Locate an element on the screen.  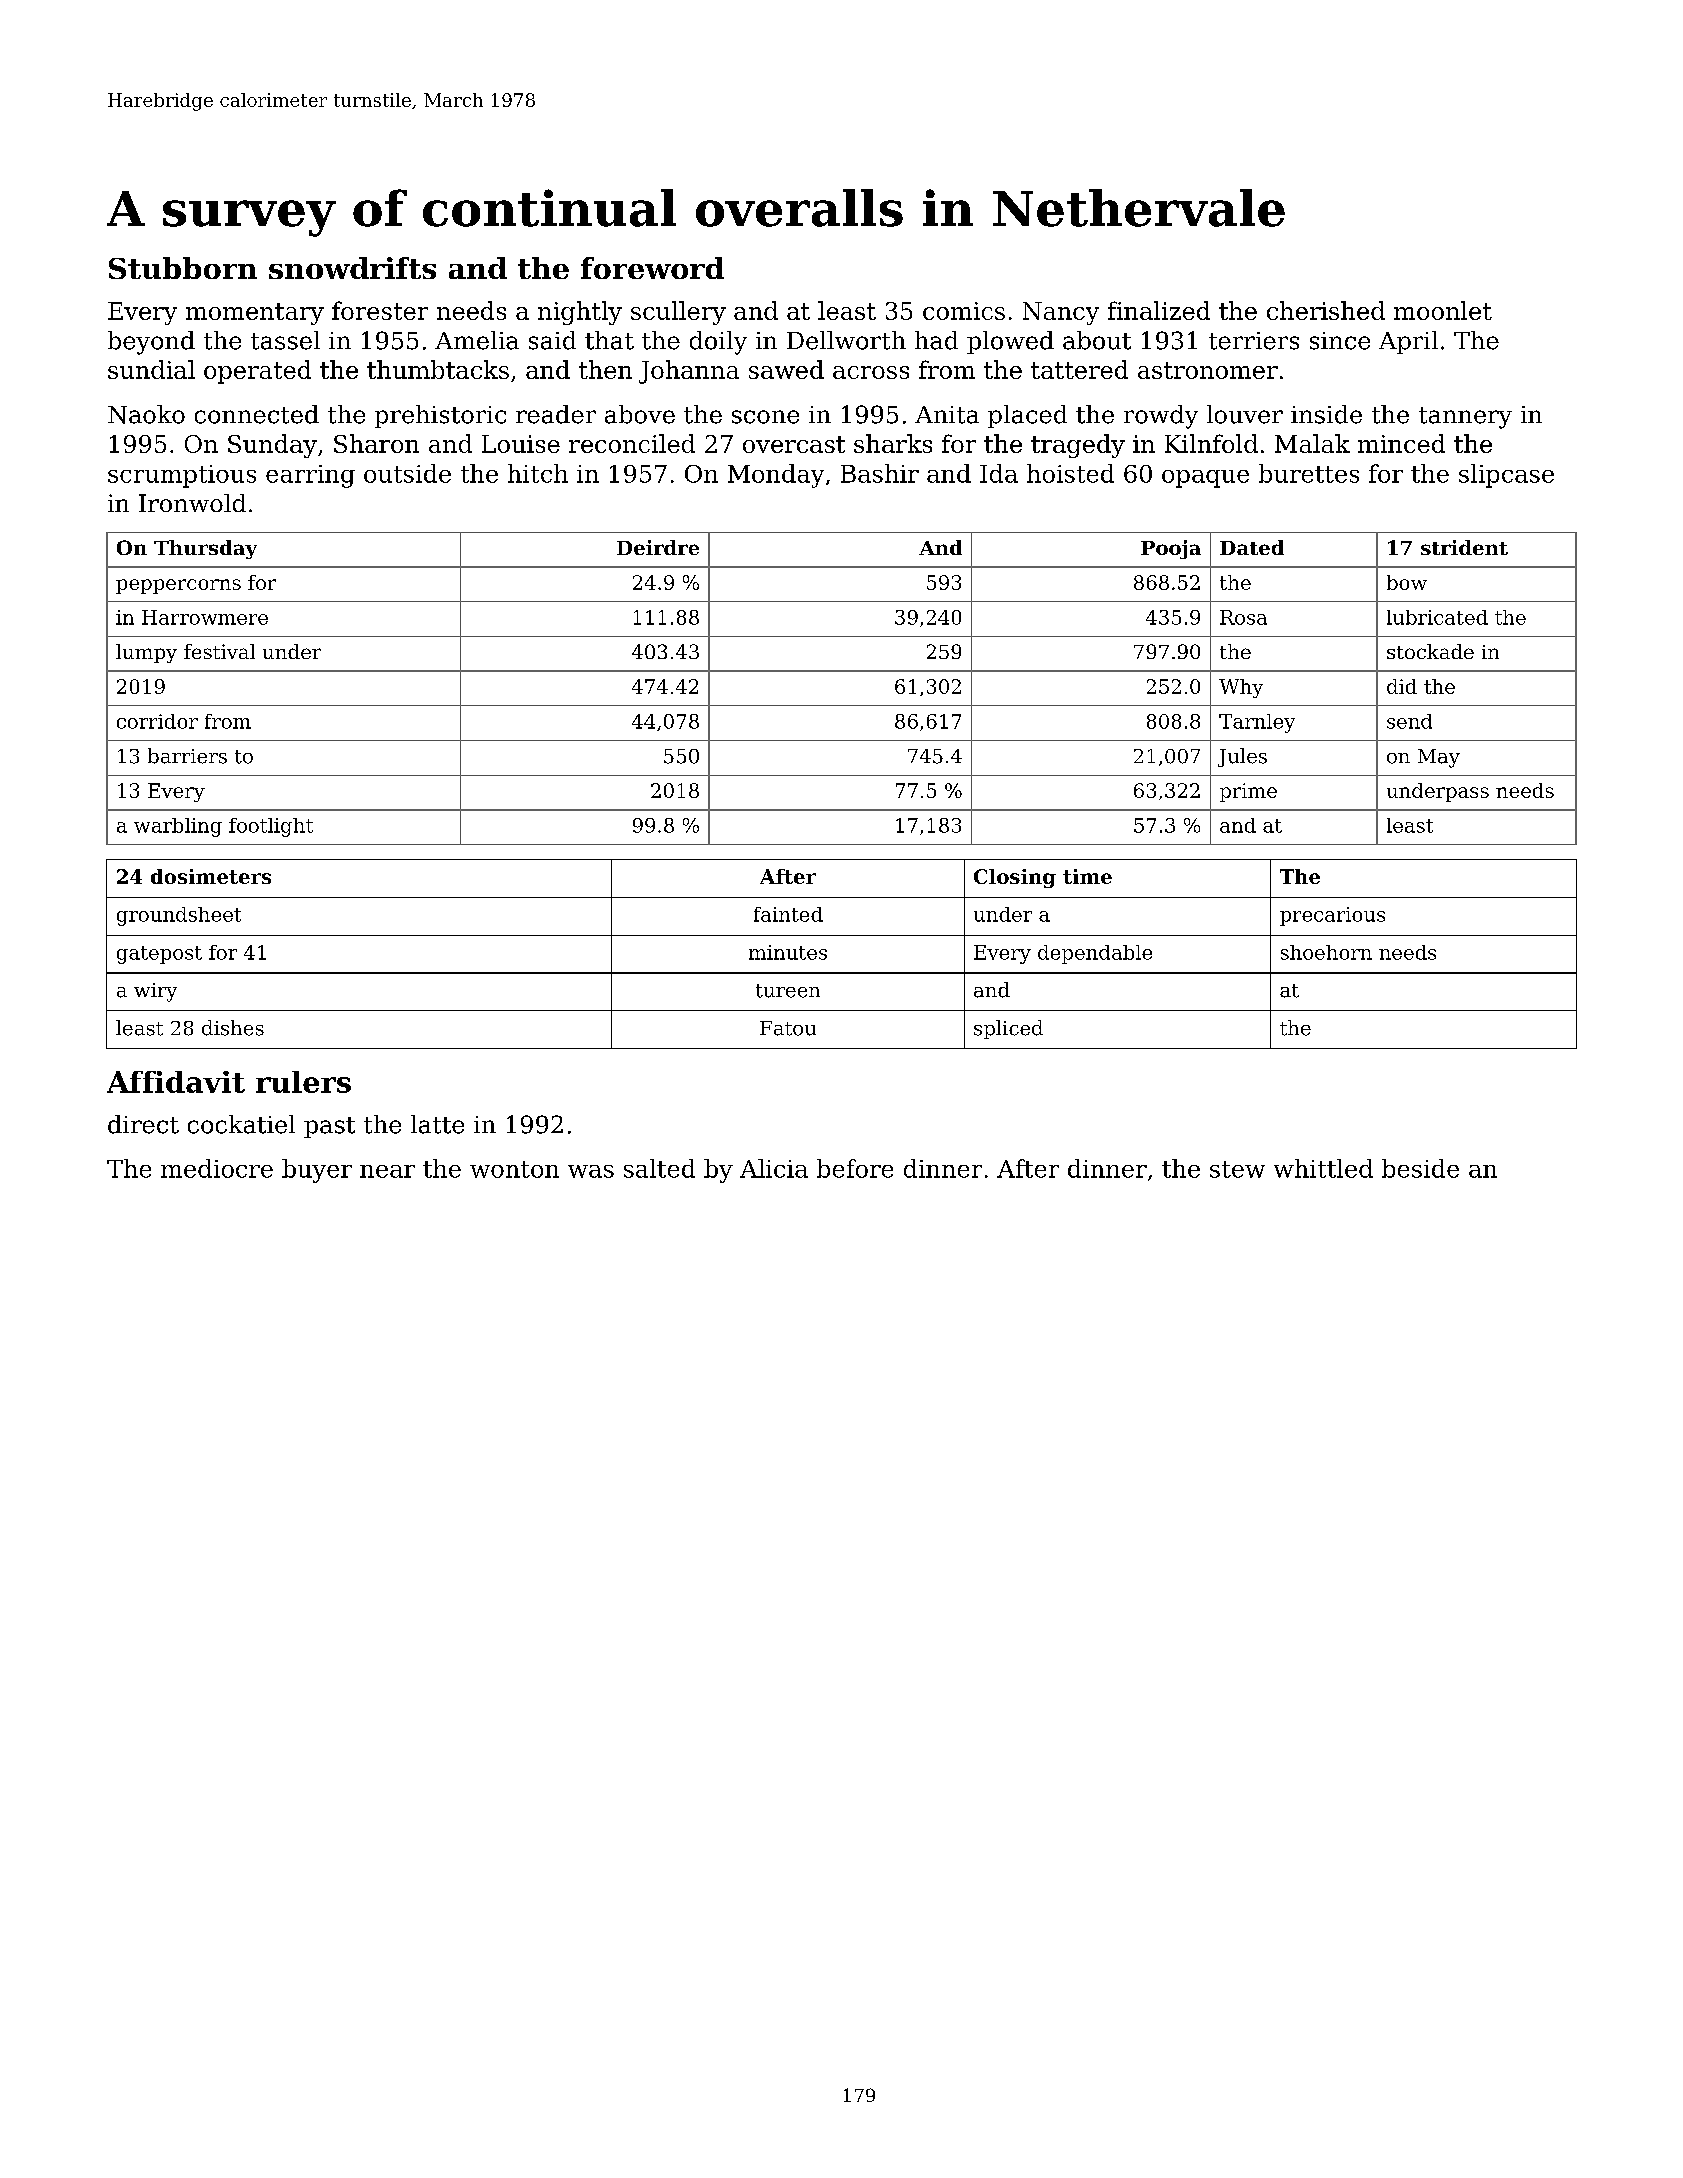
sundial is located at coordinates (151, 369).
